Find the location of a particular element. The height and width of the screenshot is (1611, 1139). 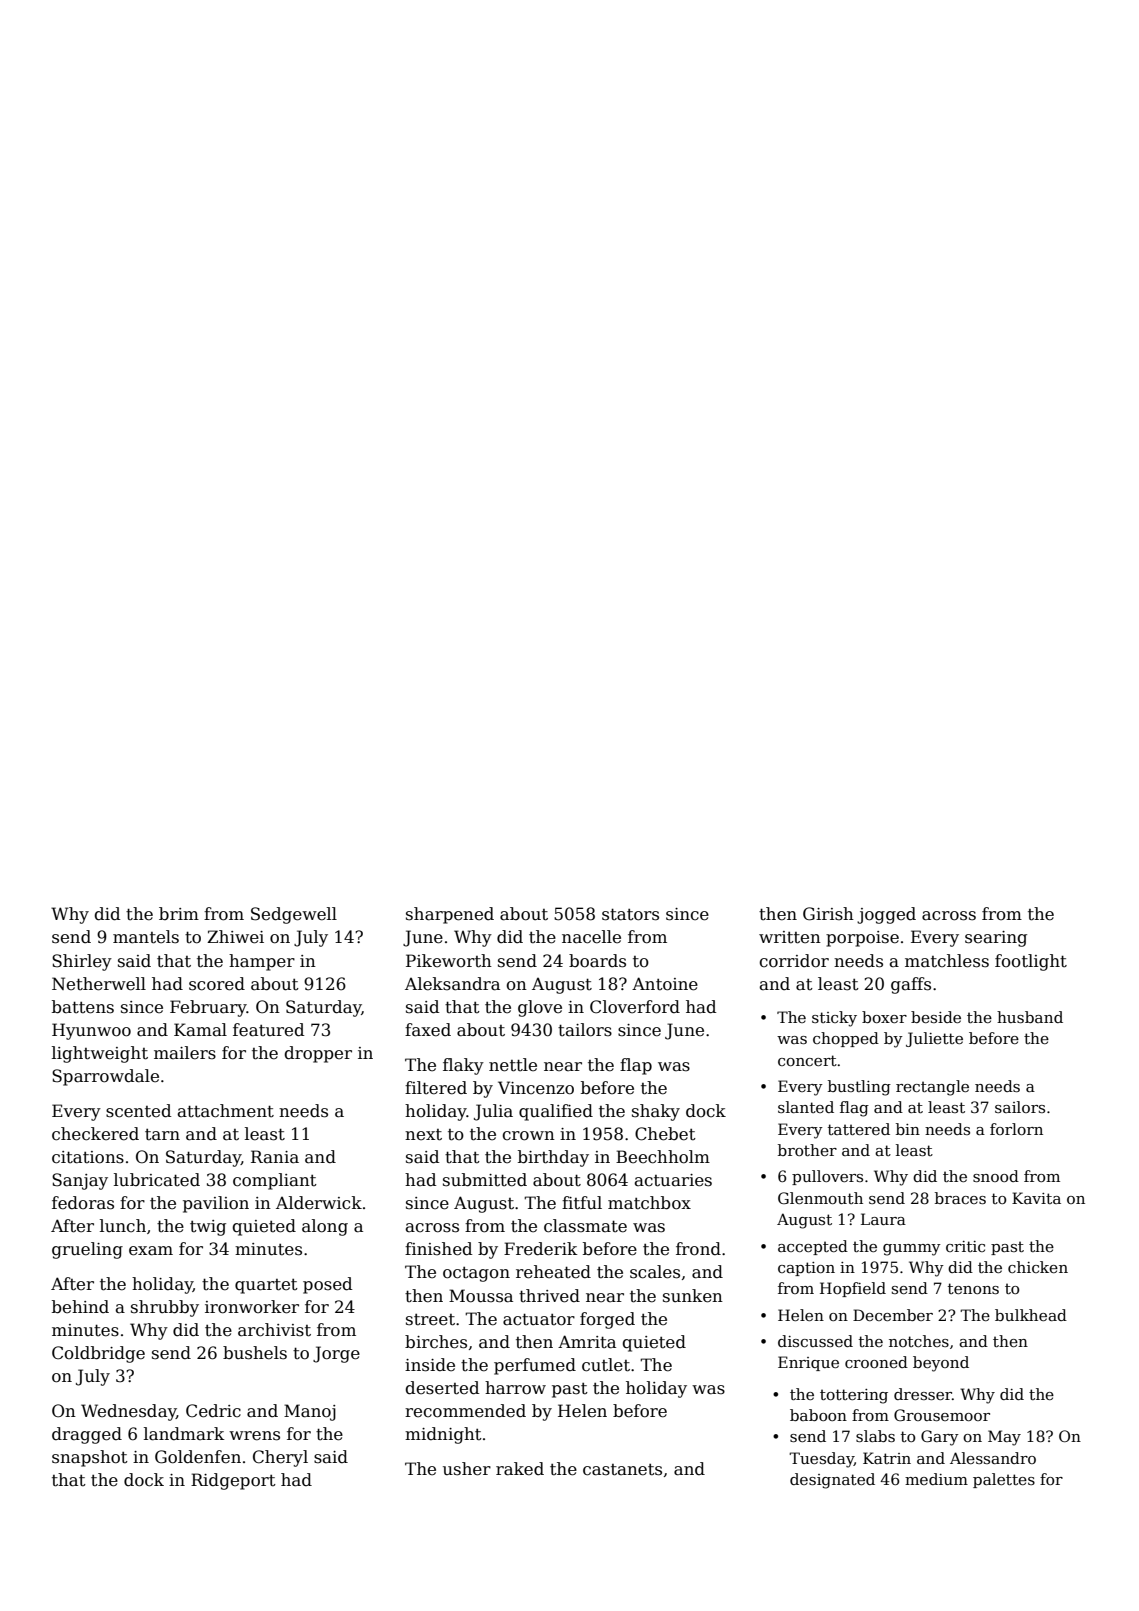

wrens is located at coordinates (254, 1436).
